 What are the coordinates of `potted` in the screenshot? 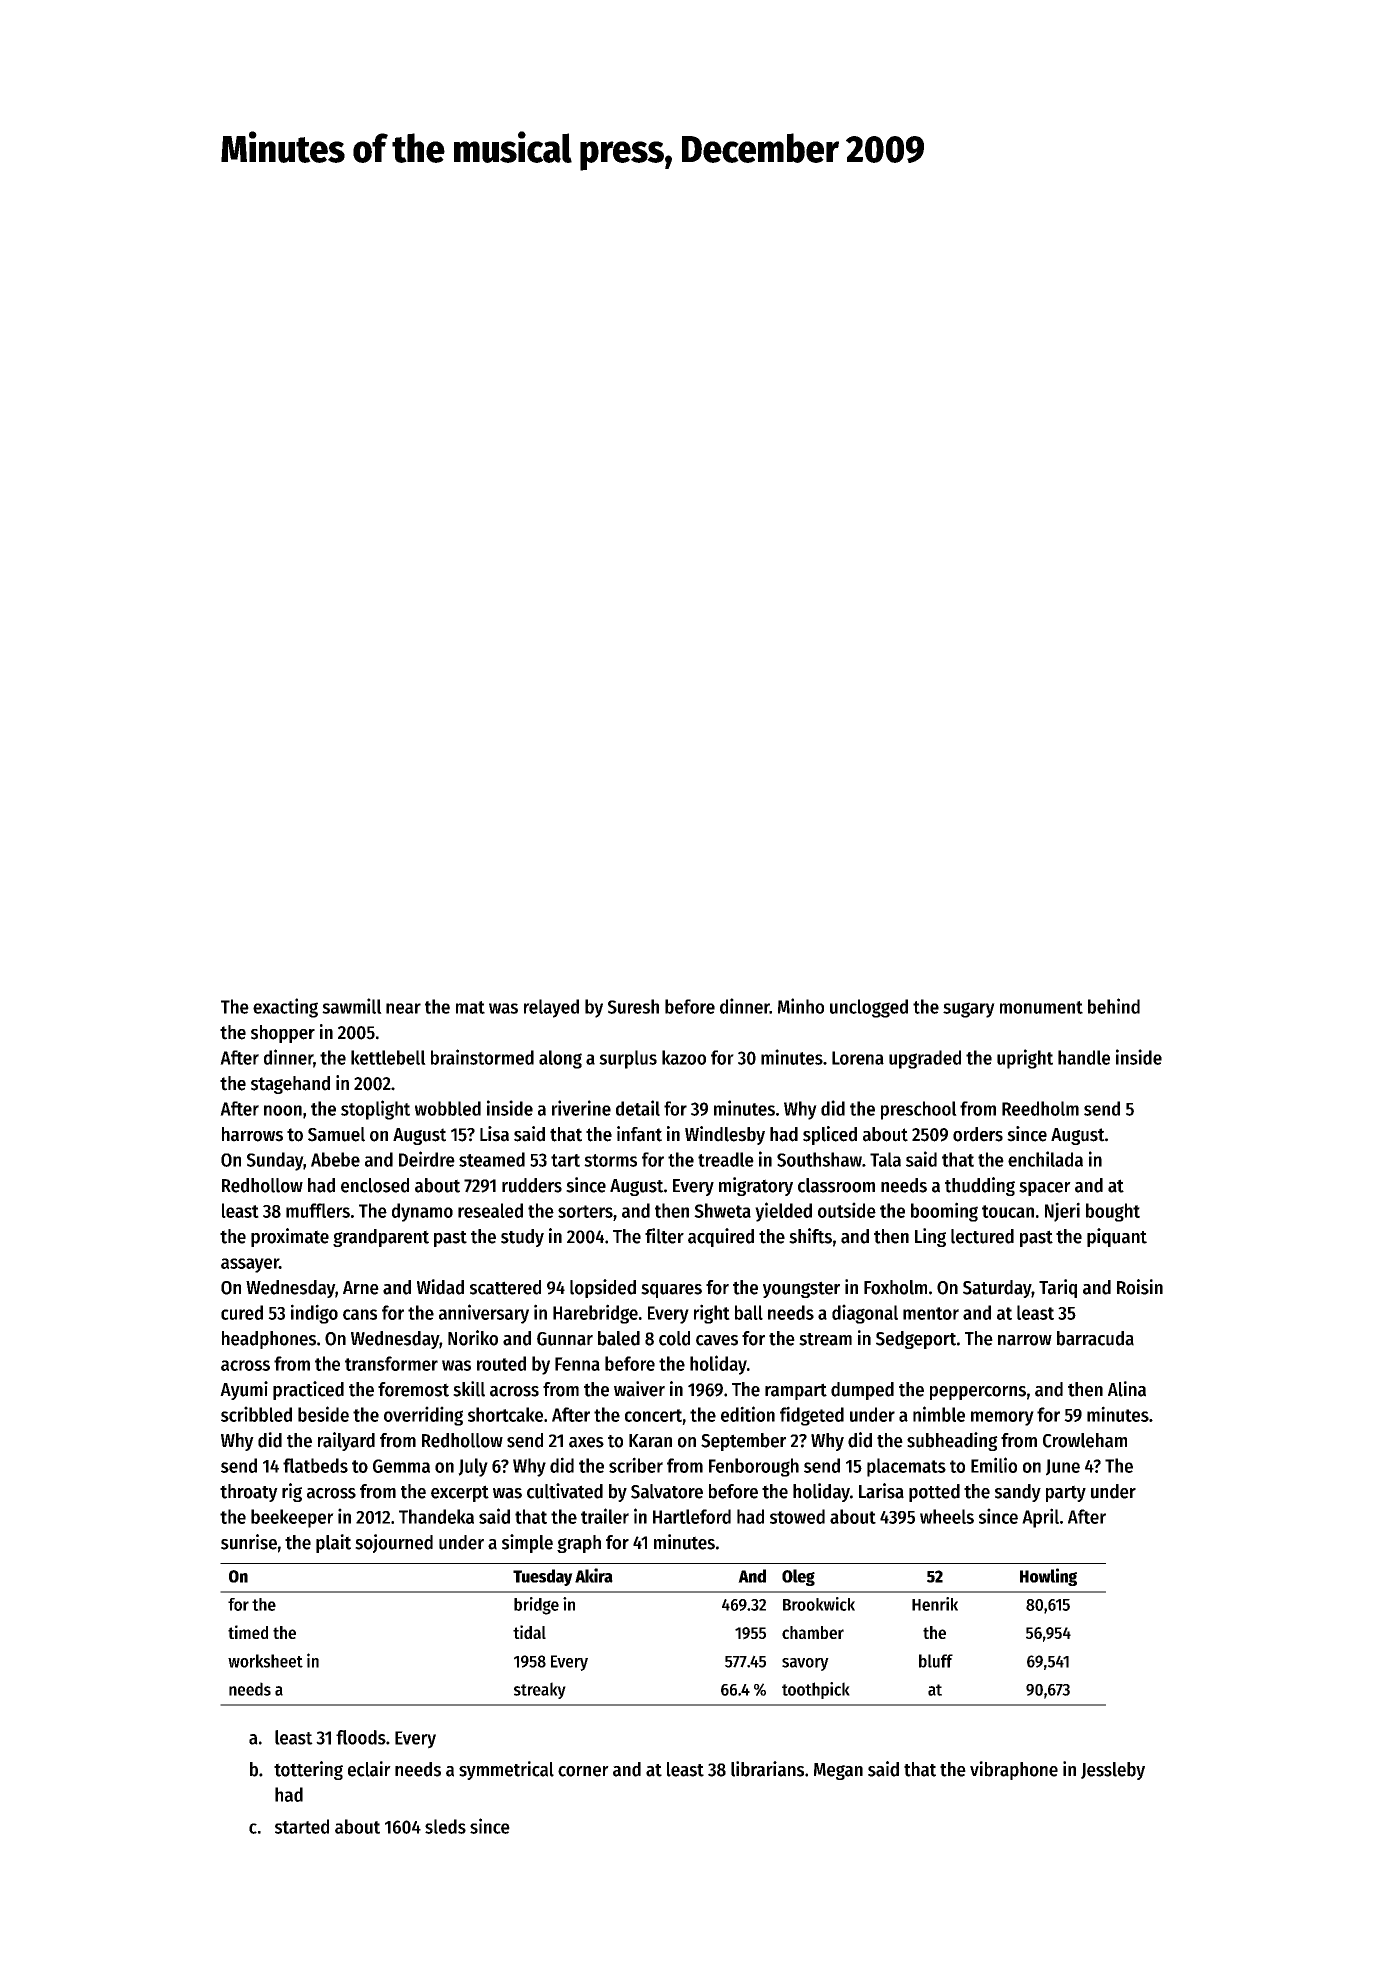 It's located at (934, 1493).
